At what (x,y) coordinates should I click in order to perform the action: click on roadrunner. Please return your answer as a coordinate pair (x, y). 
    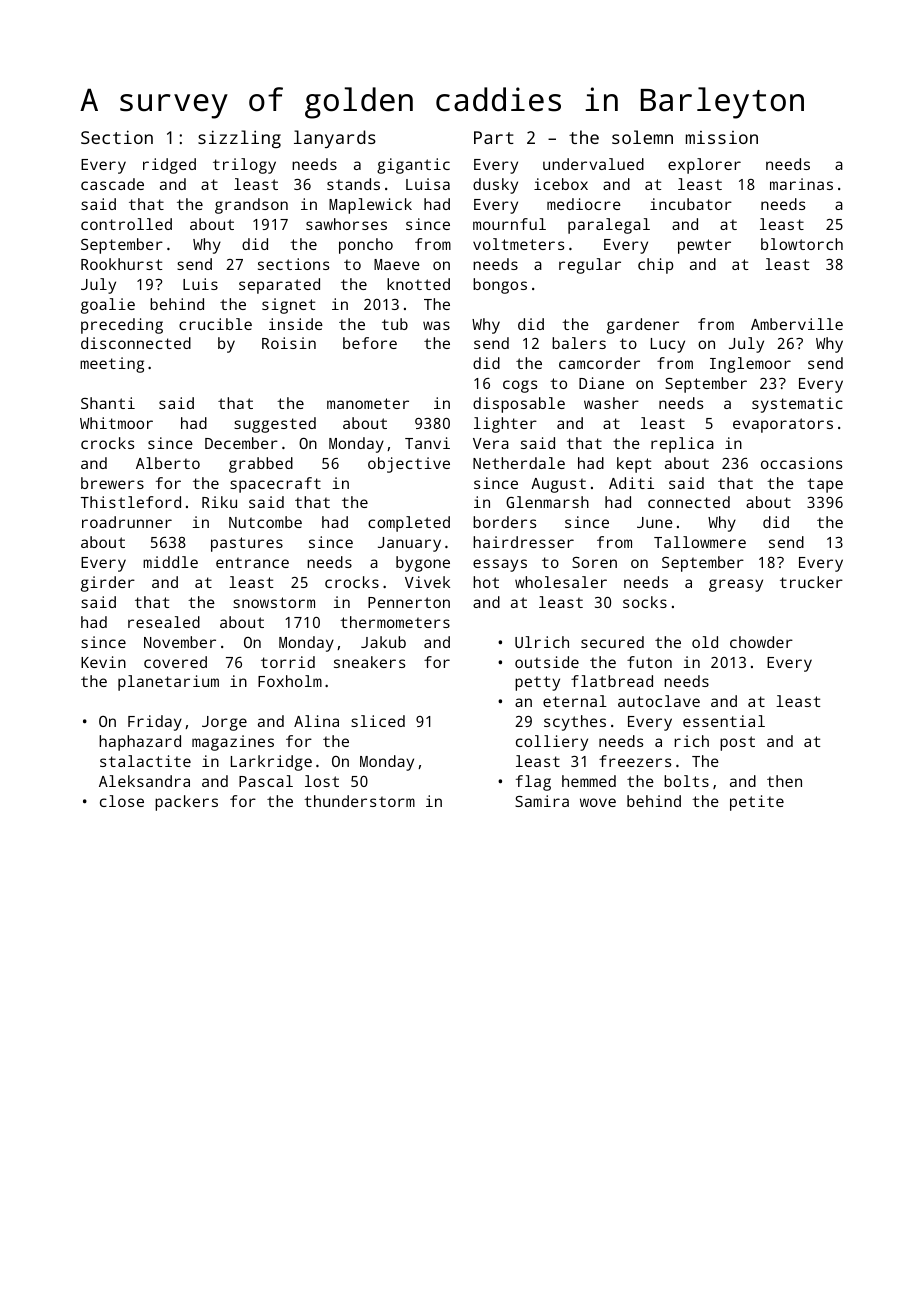
    Looking at the image, I should click on (127, 522).
